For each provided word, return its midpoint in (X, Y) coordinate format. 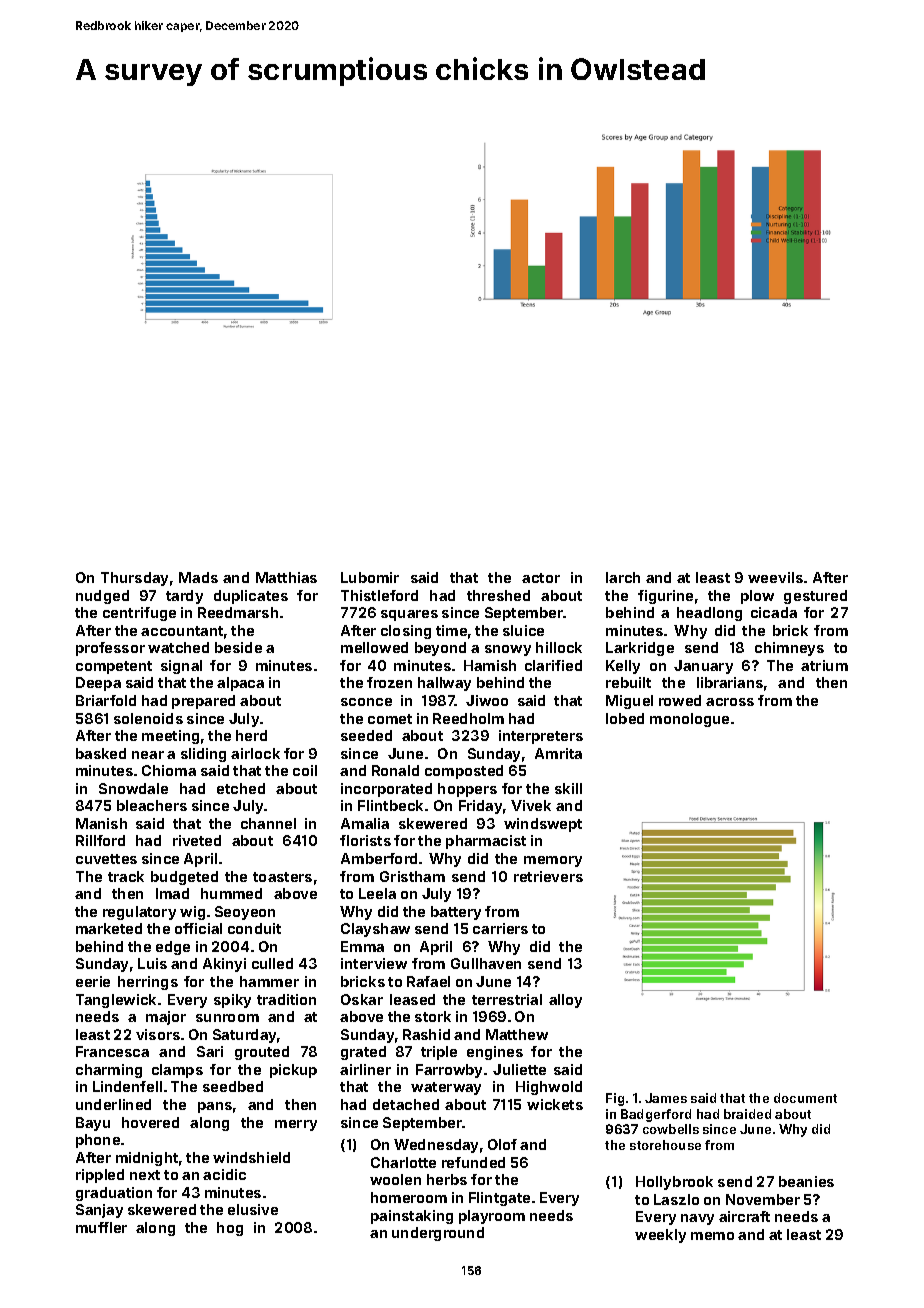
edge (173, 948)
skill (568, 788)
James (666, 1098)
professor (110, 649)
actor (541, 578)
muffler (101, 1227)
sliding (203, 755)
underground (438, 1234)
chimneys (789, 649)
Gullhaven (486, 963)
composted (464, 772)
